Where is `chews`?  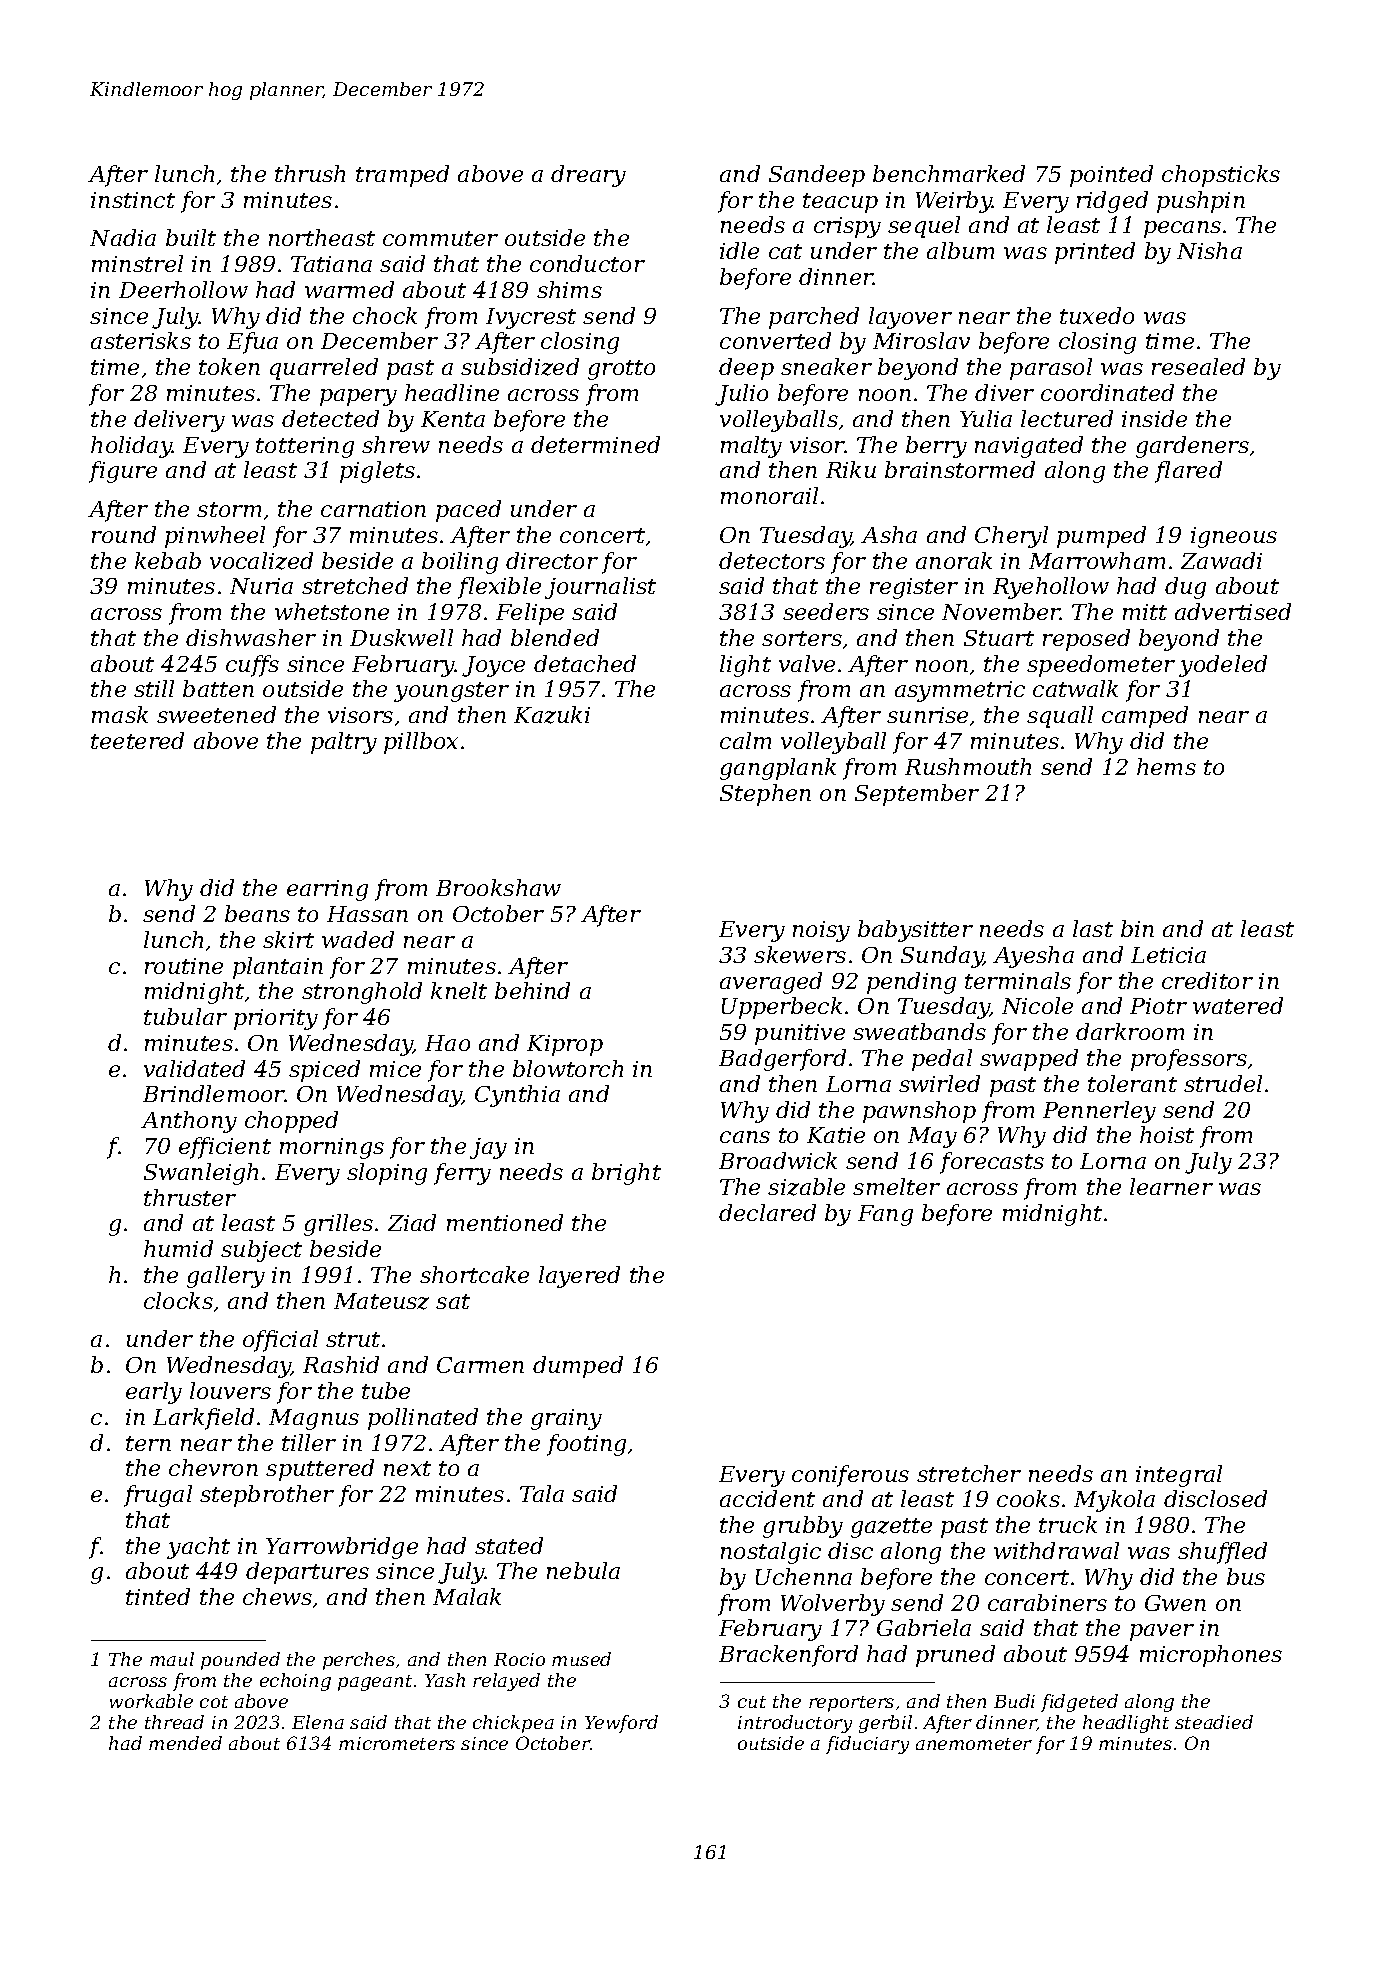
chews is located at coordinates (277, 1596).
